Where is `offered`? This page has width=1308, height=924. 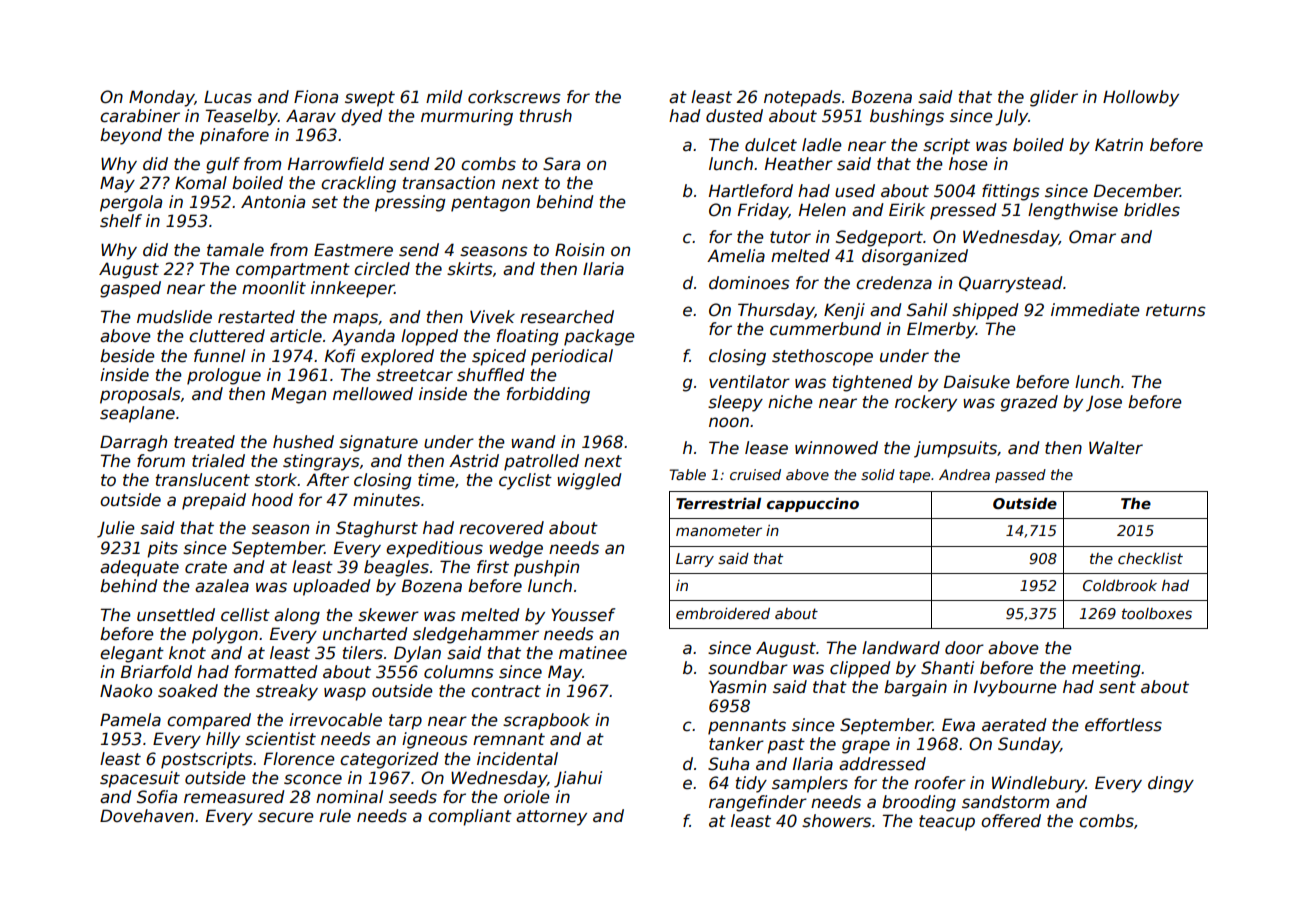
offered is located at coordinates (1011, 821).
